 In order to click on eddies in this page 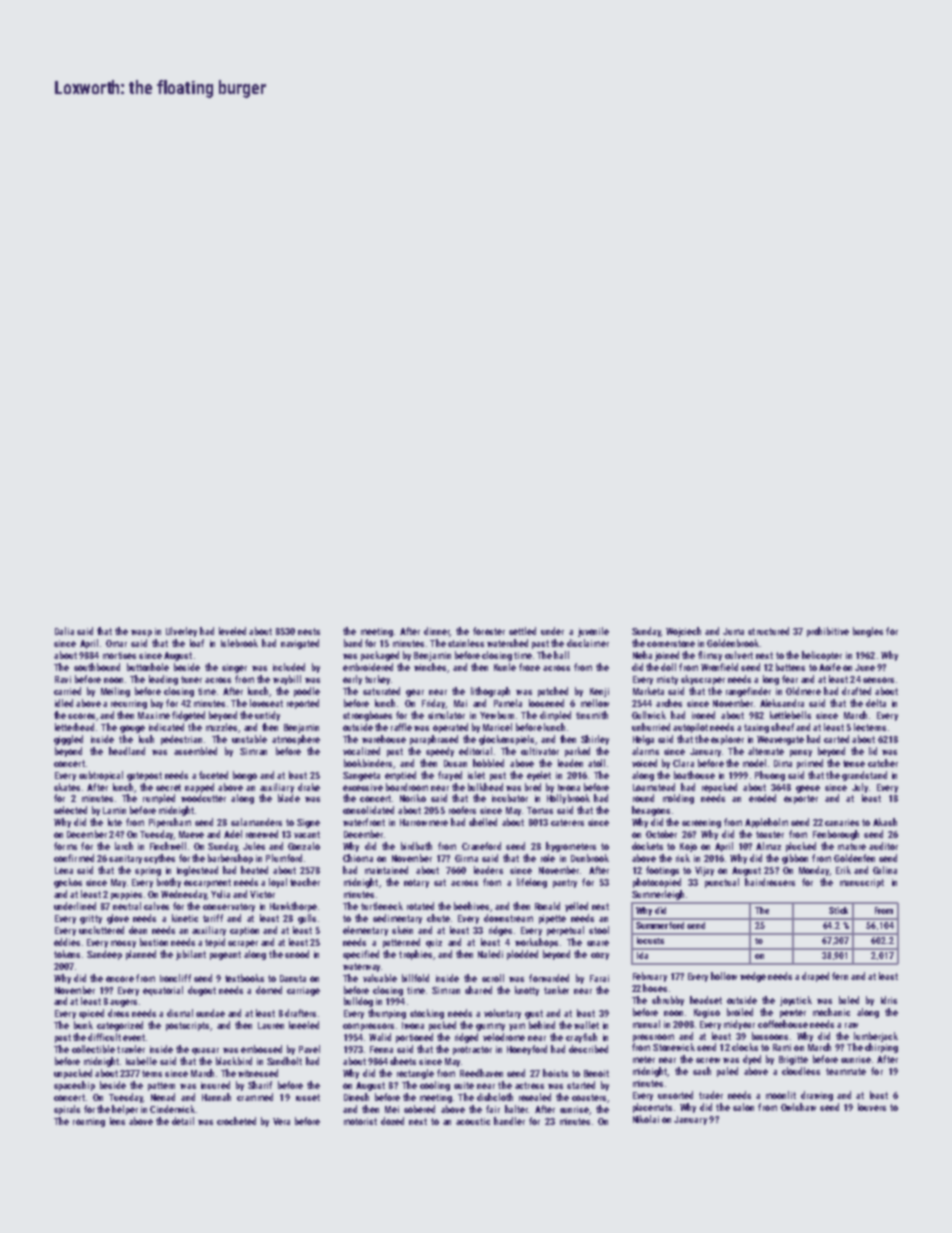, I will do `click(67, 942)`.
